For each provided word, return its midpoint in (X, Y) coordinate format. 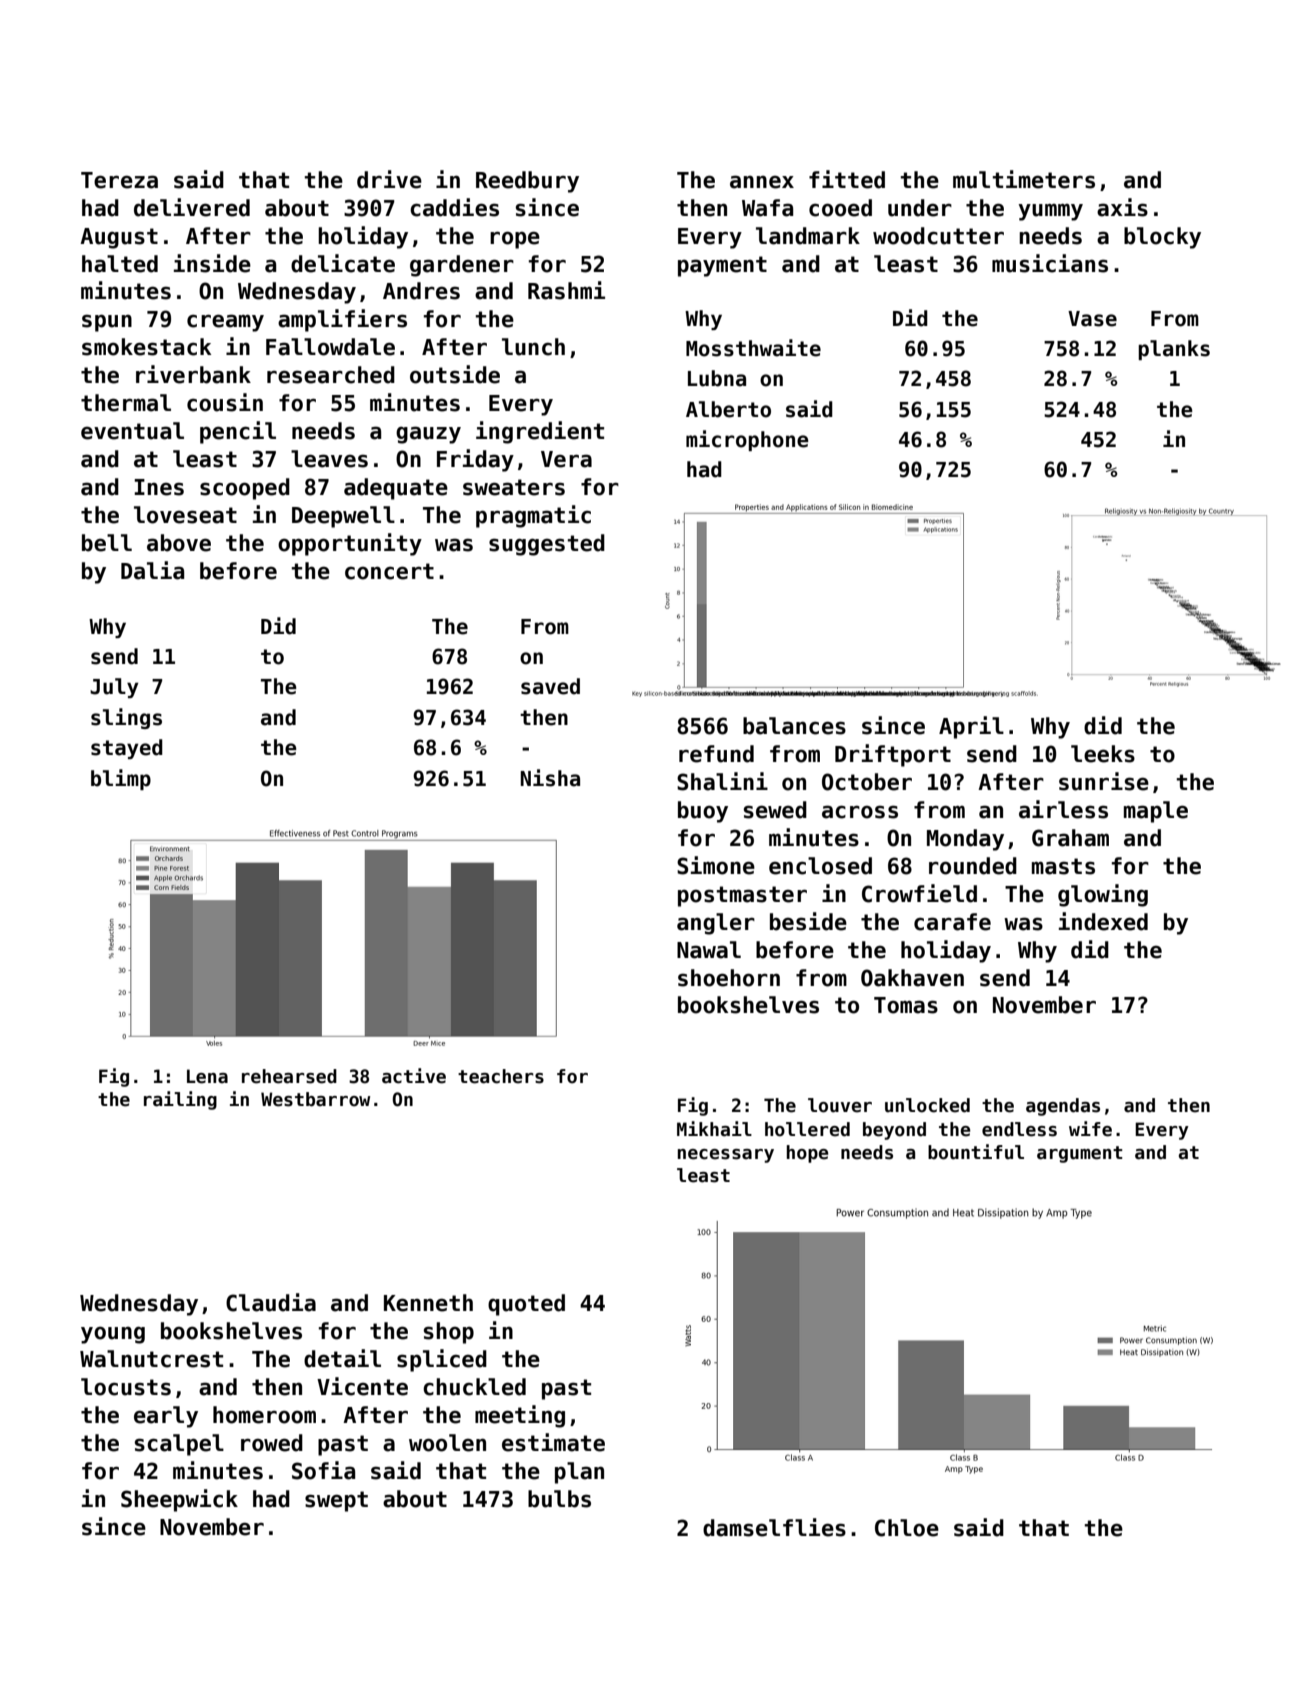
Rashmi (566, 290)
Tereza (119, 180)
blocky (1162, 238)
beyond (894, 1131)
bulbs (559, 1499)
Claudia (271, 1302)
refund (716, 754)
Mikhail (714, 1129)
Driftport (893, 755)
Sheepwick (179, 1500)
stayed (127, 749)
